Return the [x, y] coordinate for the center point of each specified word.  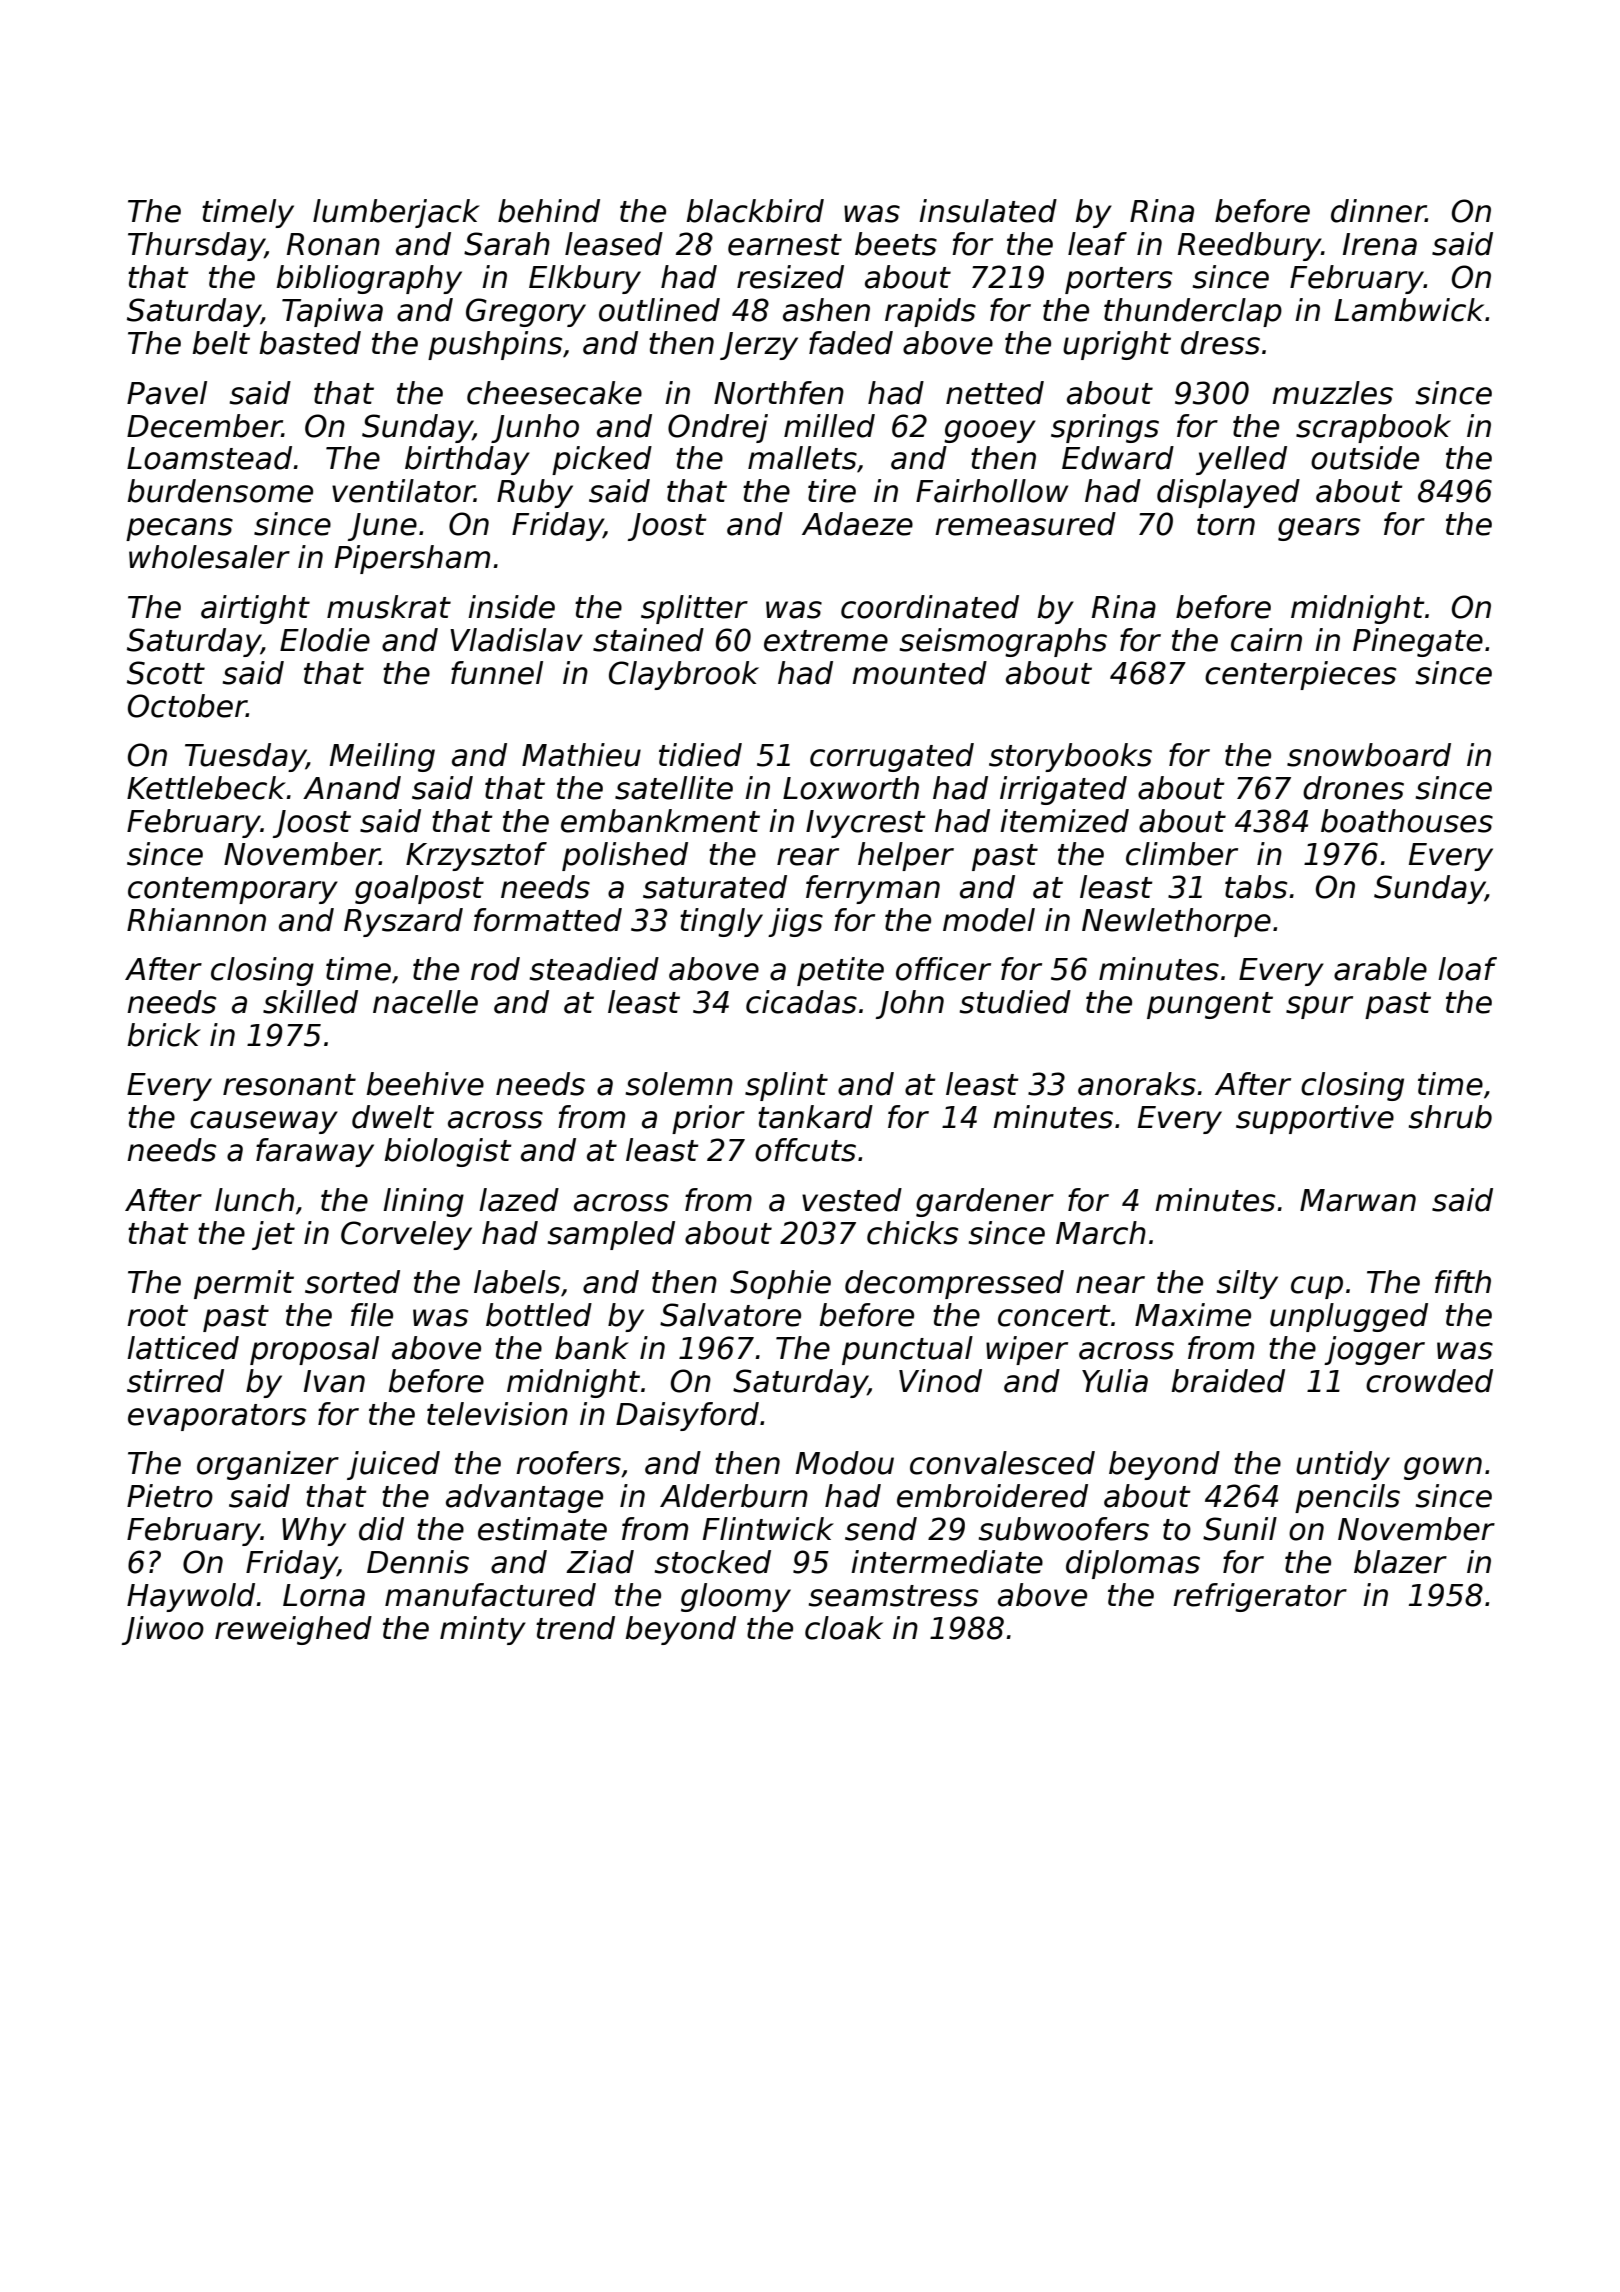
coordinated [930, 607]
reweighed [293, 1630]
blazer [1400, 1562]
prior [708, 1119]
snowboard [1369, 755]
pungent [1210, 1005]
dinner [1378, 211]
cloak [844, 1628]
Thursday [196, 246]
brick [164, 1035]
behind [549, 211]
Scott [166, 673]
